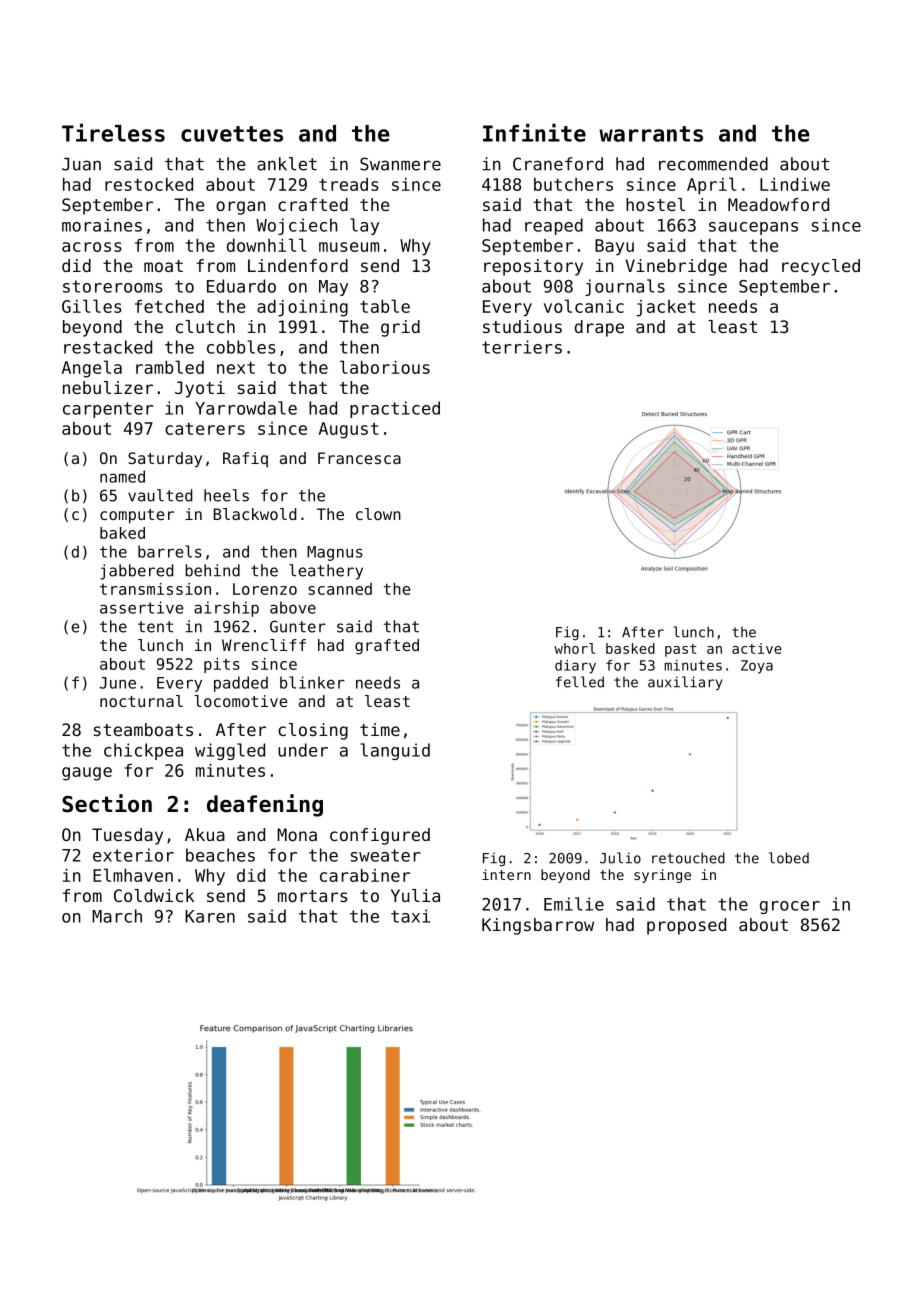 The width and height of the image is (924, 1308). What do you see at coordinates (255, 514) in the image?
I see `Blackwold` at bounding box center [255, 514].
